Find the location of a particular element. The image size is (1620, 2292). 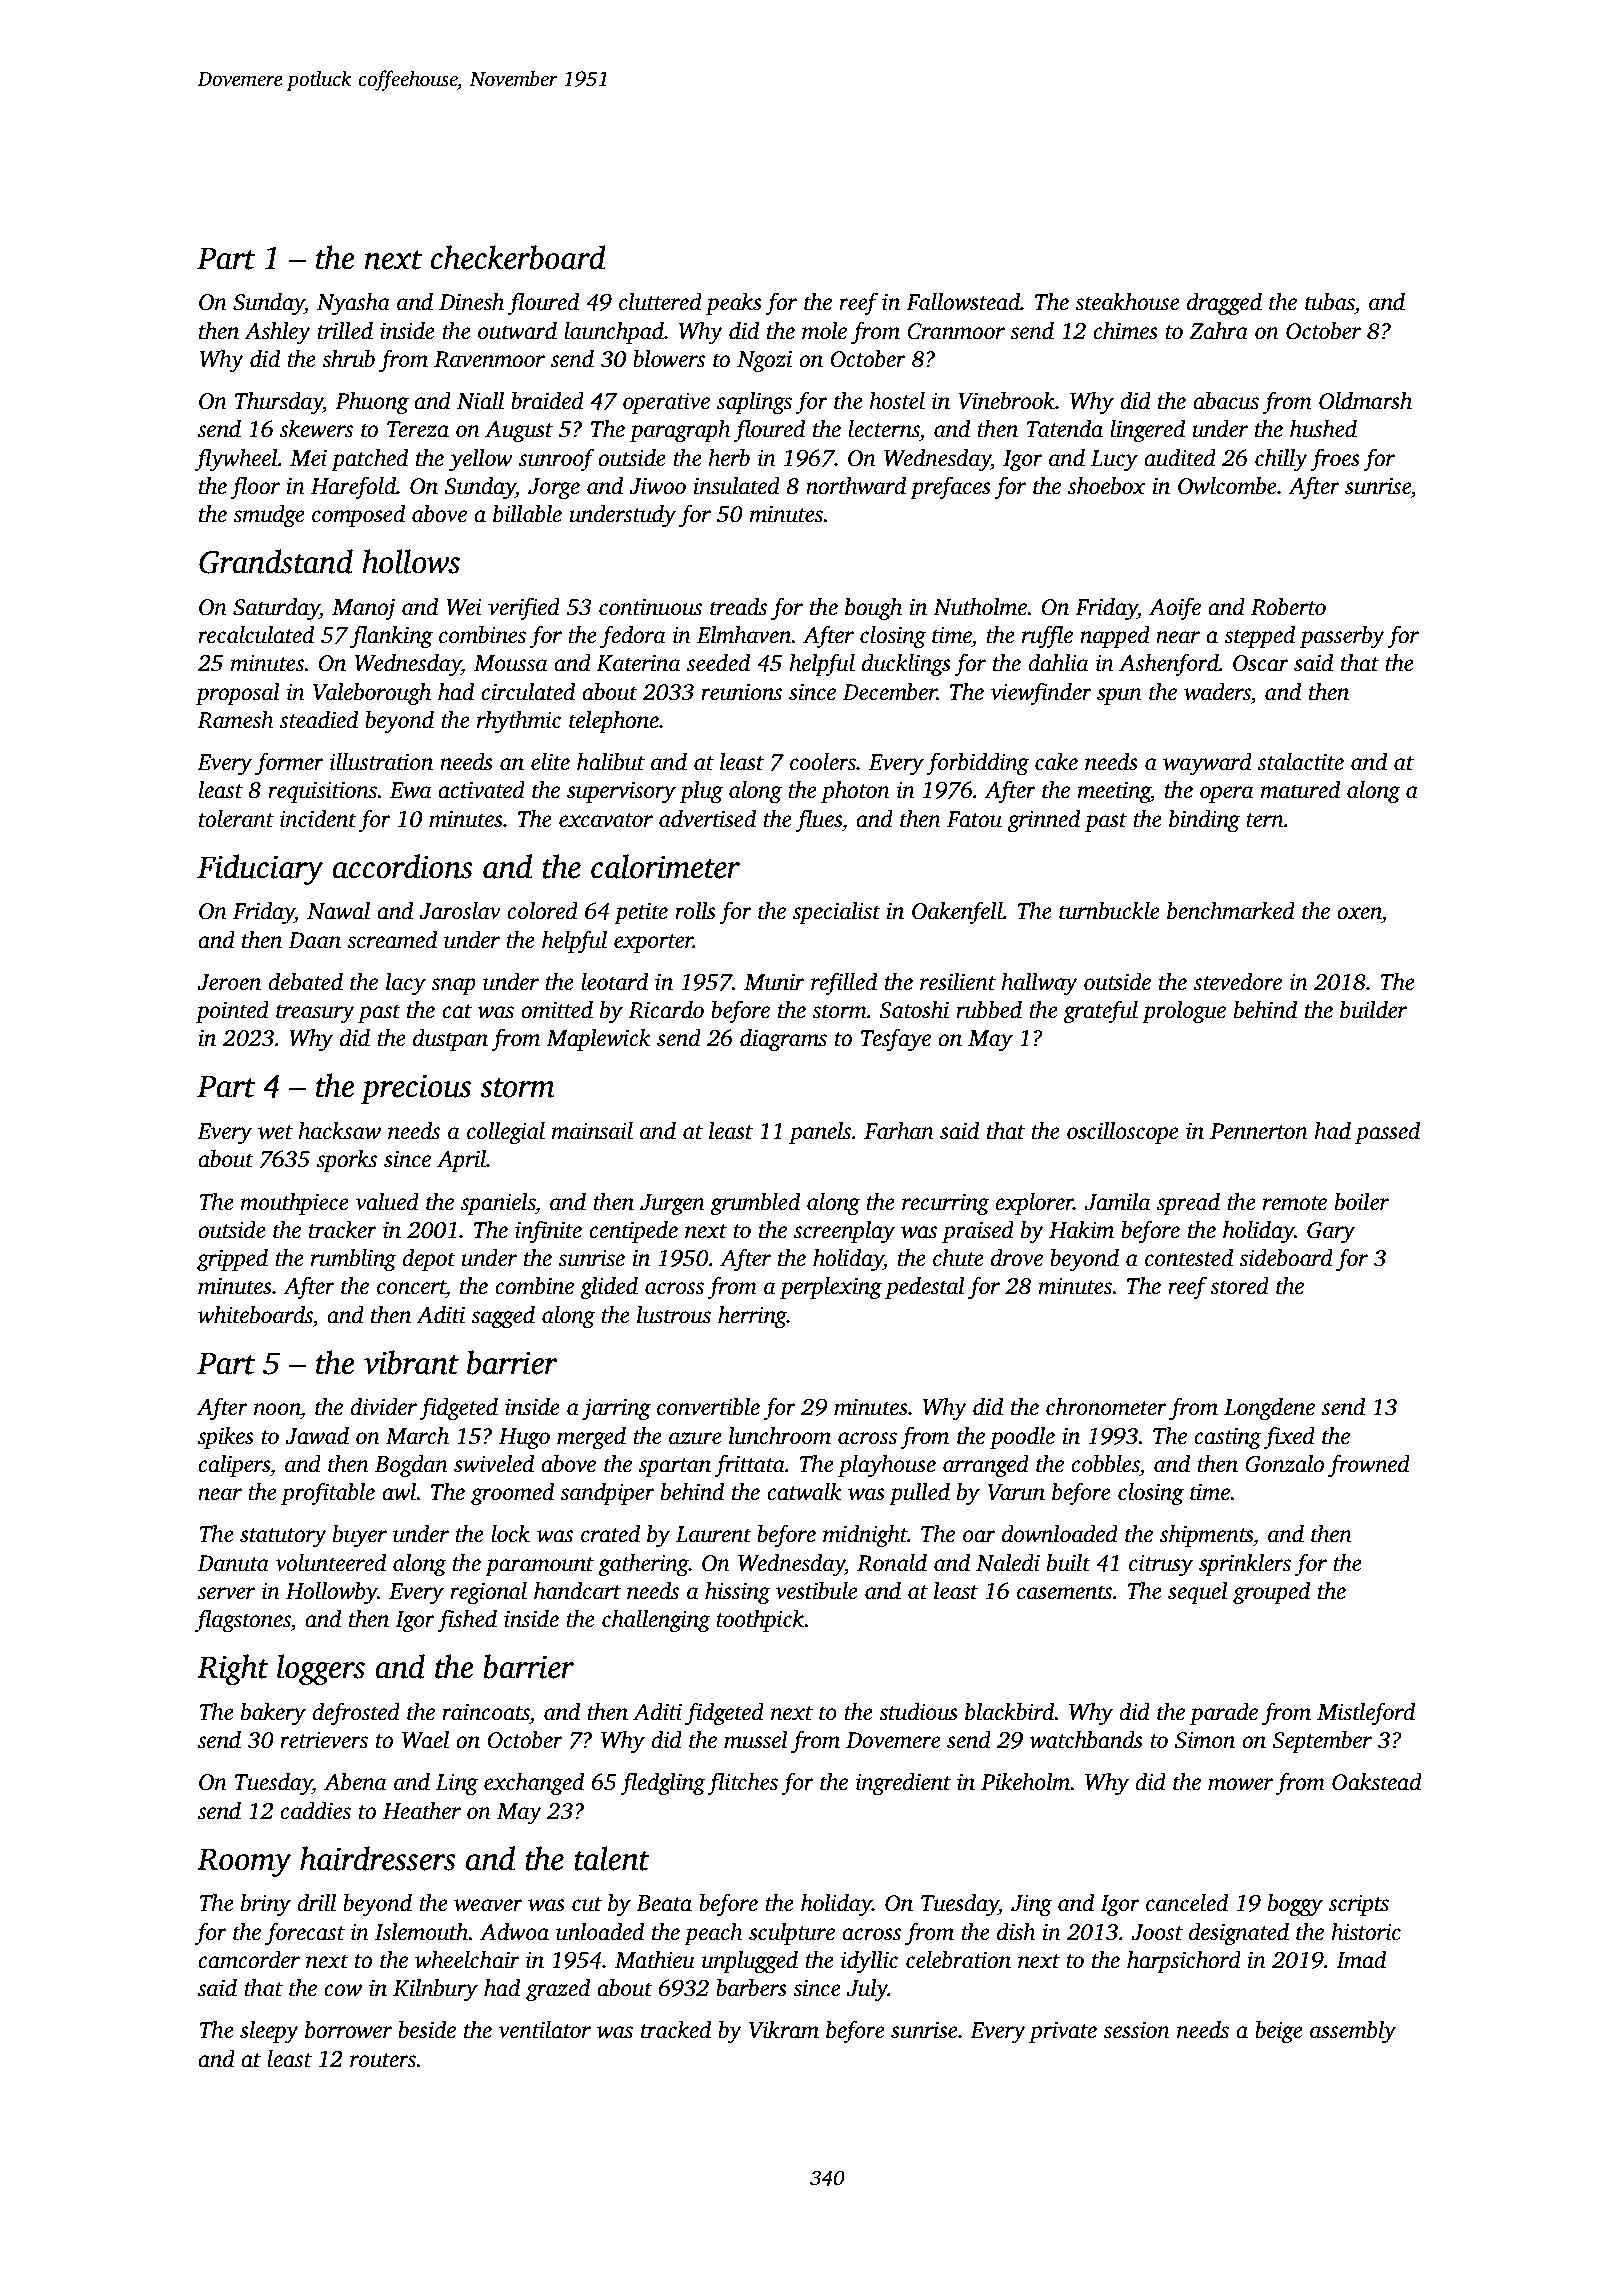

passerby is located at coordinates (1342, 637).
